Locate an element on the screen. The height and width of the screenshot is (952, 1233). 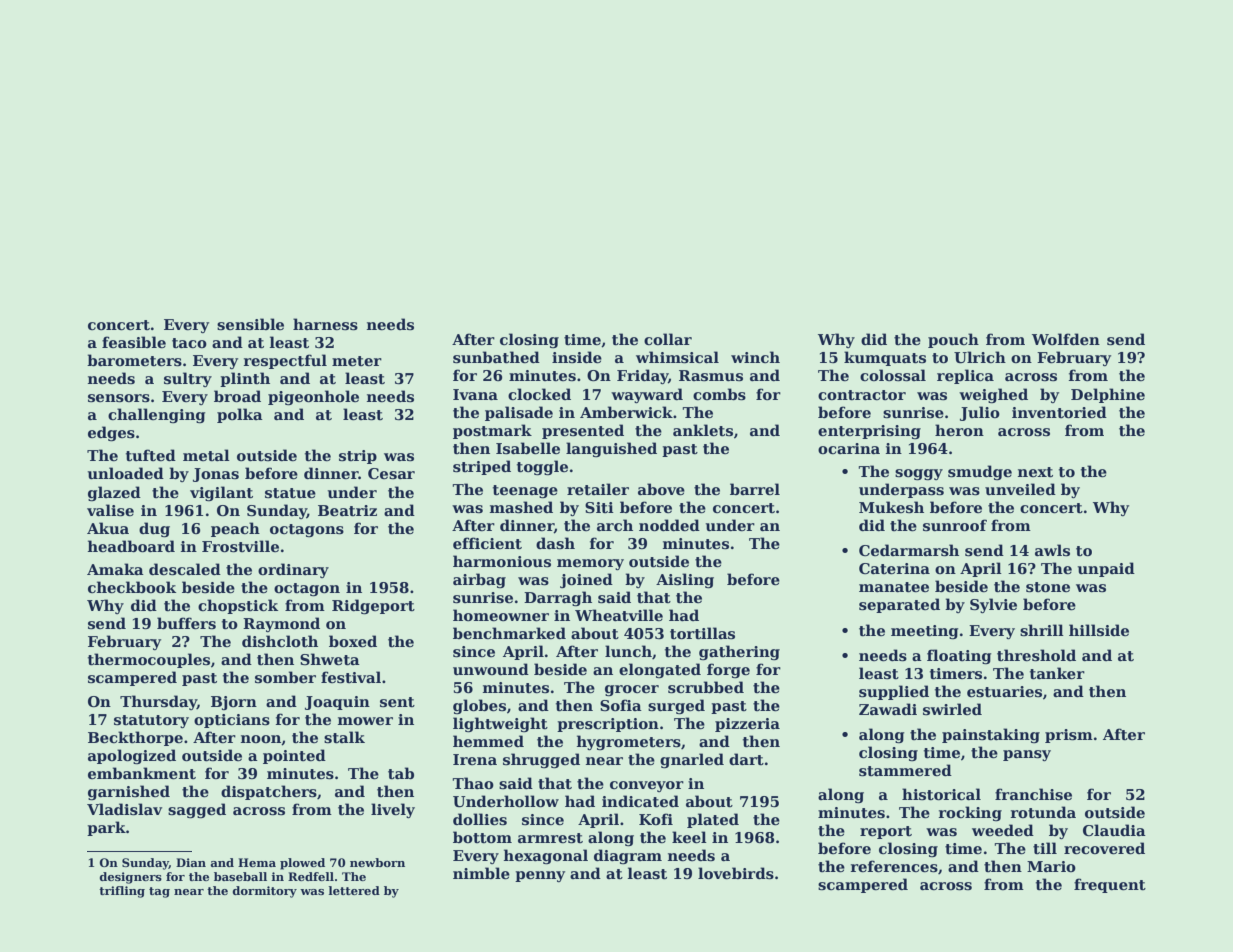
sensible is located at coordinates (250, 324).
